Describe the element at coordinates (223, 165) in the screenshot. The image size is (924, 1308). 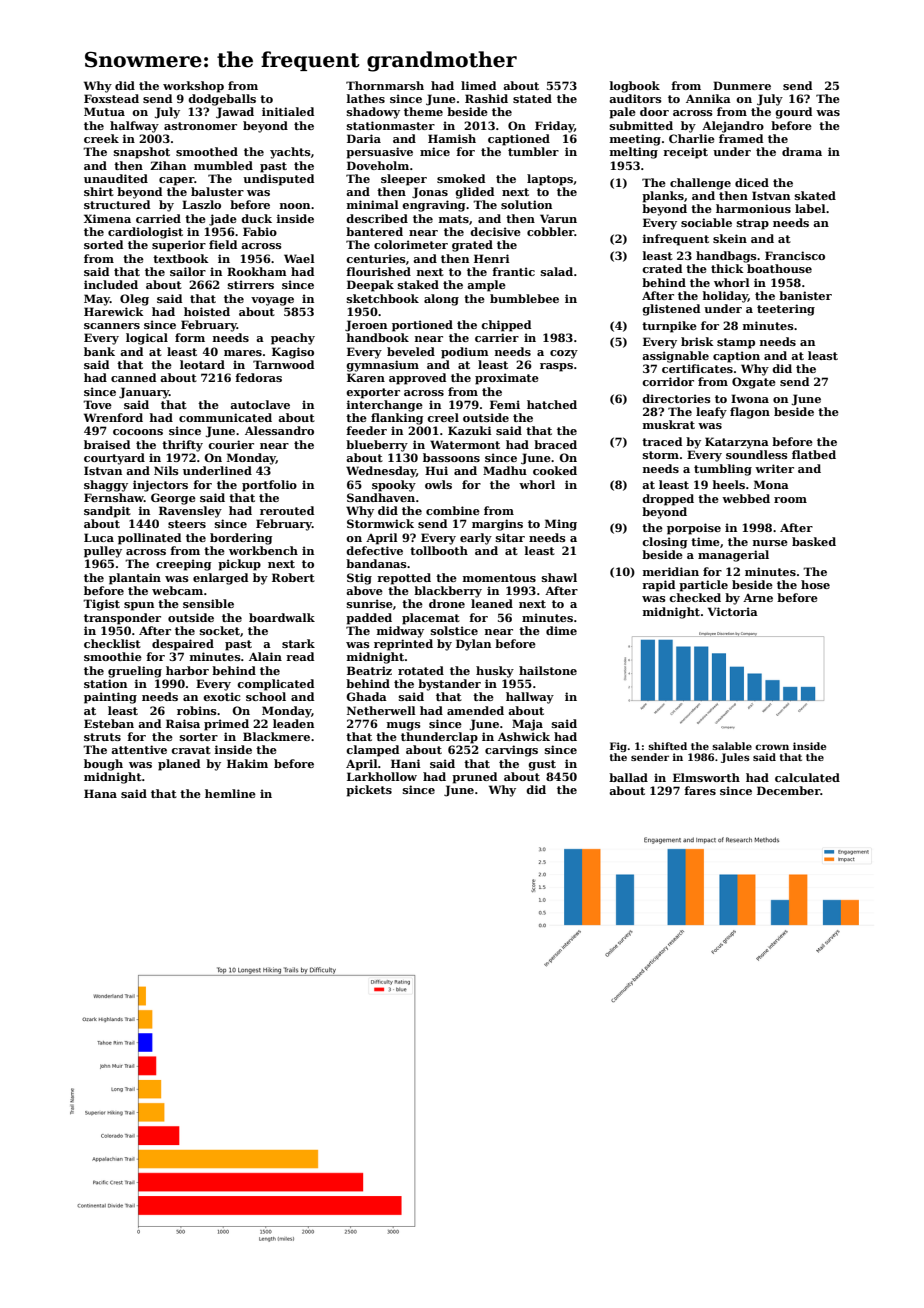
I see `mumbled` at that location.
